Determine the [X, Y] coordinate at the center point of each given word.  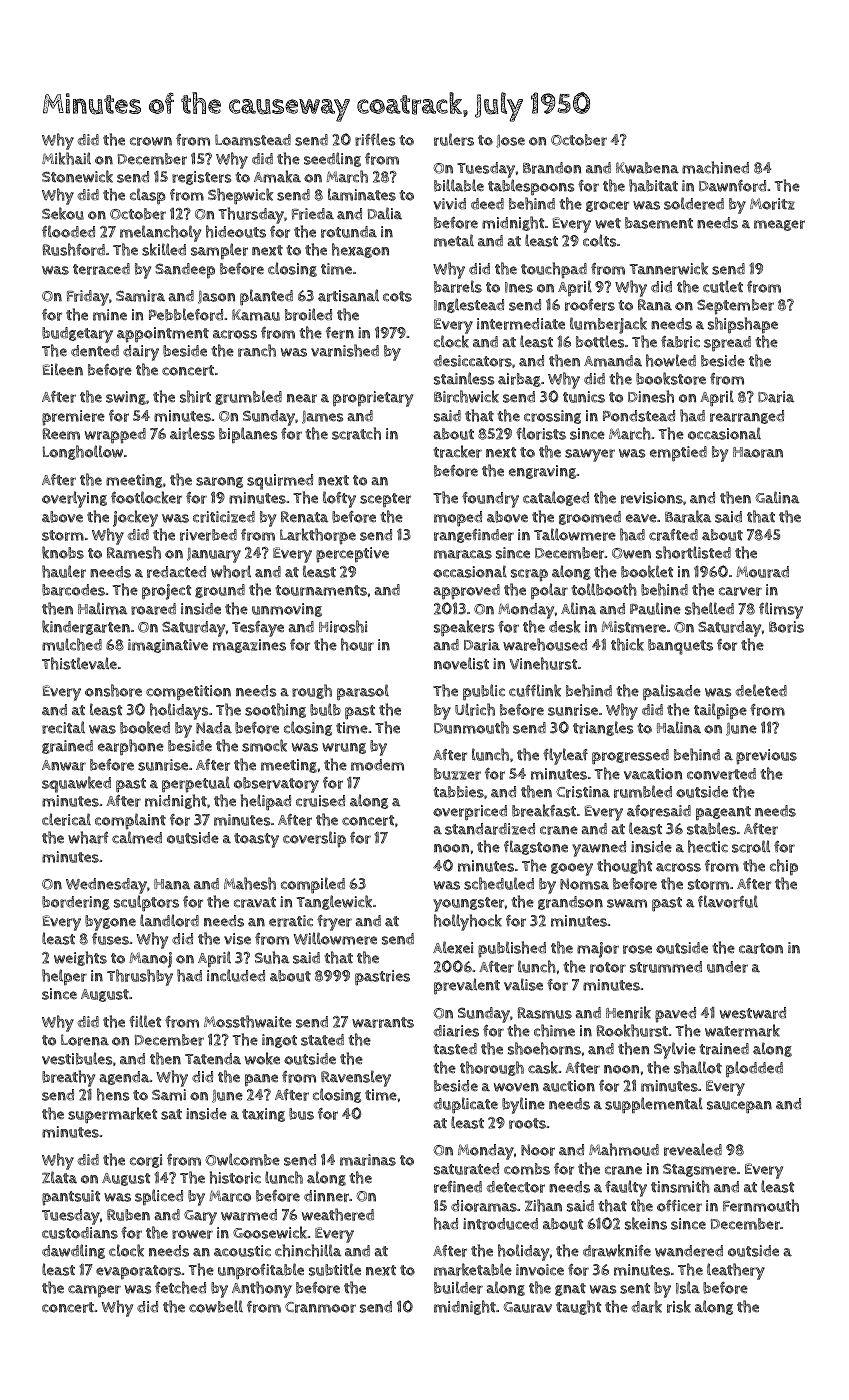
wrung [344, 748]
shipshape [743, 325]
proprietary [373, 399]
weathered [338, 1214]
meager [779, 225]
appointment [163, 335]
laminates [362, 194]
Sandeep [185, 270]
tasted [455, 1049]
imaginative [168, 646]
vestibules [77, 1058]
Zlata [59, 1177]
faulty [626, 1188]
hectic [708, 846]
